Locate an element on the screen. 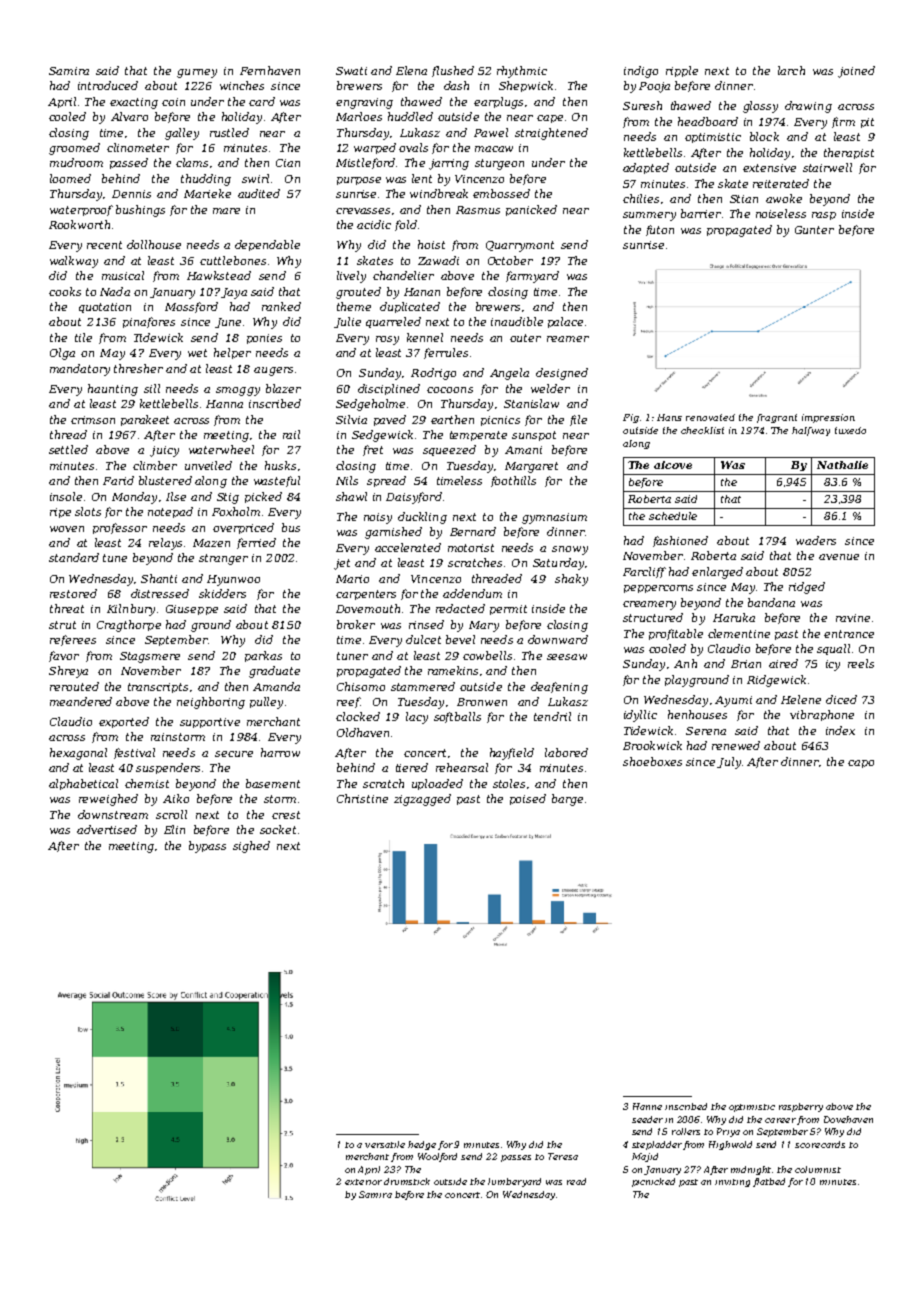 This screenshot has height=1308, width=924. headboard is located at coordinates (708, 121).
